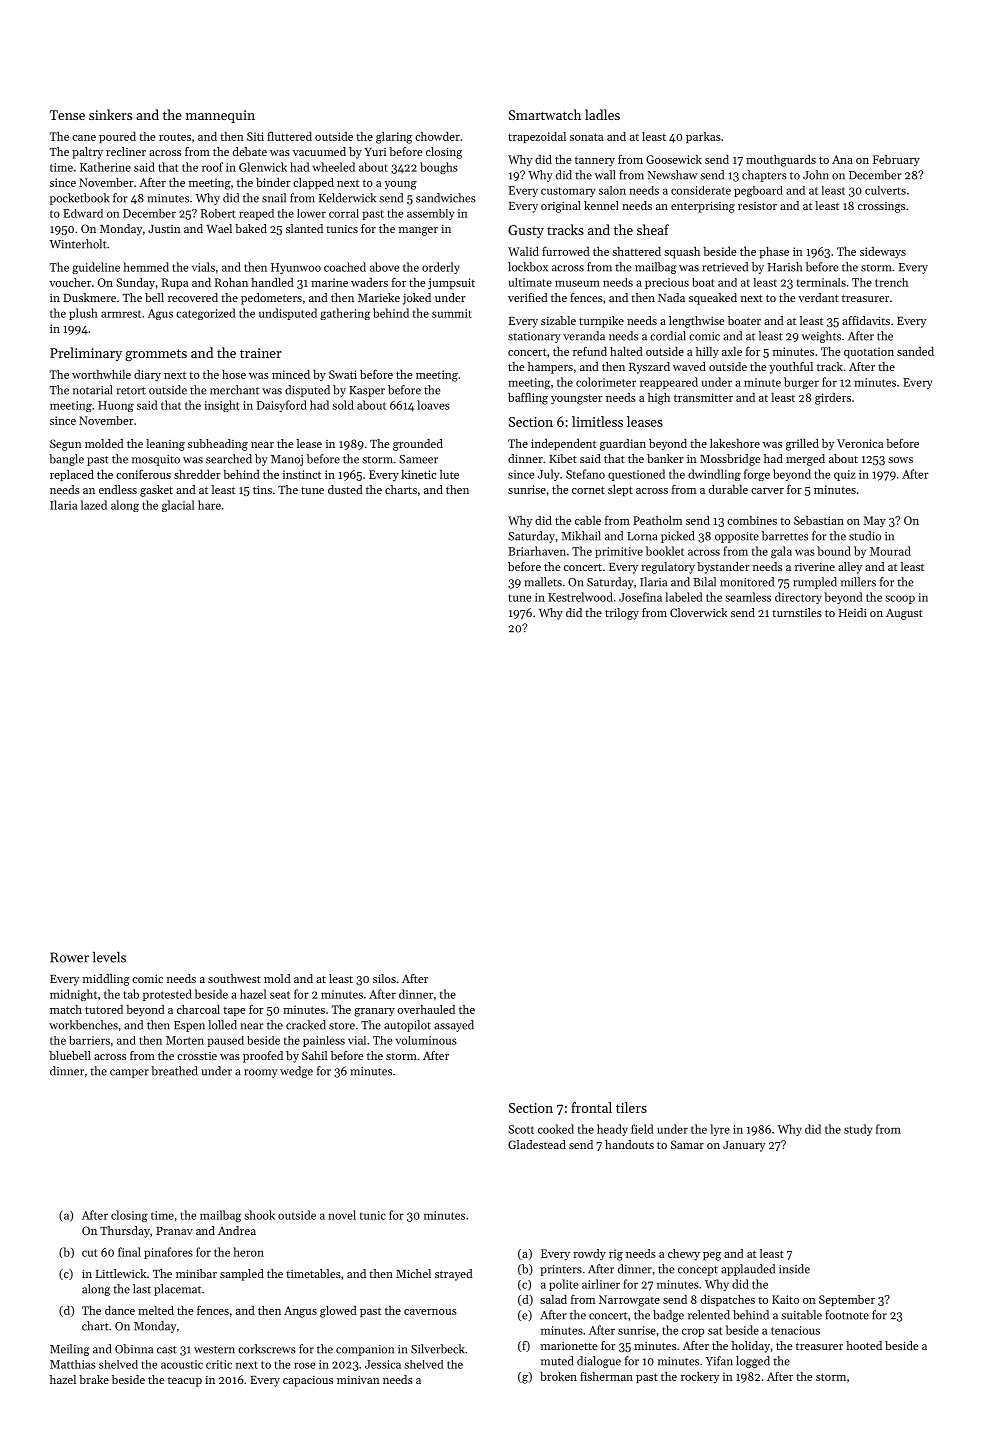 This screenshot has height=1430, width=987. I want to click on August, so click(904, 614).
